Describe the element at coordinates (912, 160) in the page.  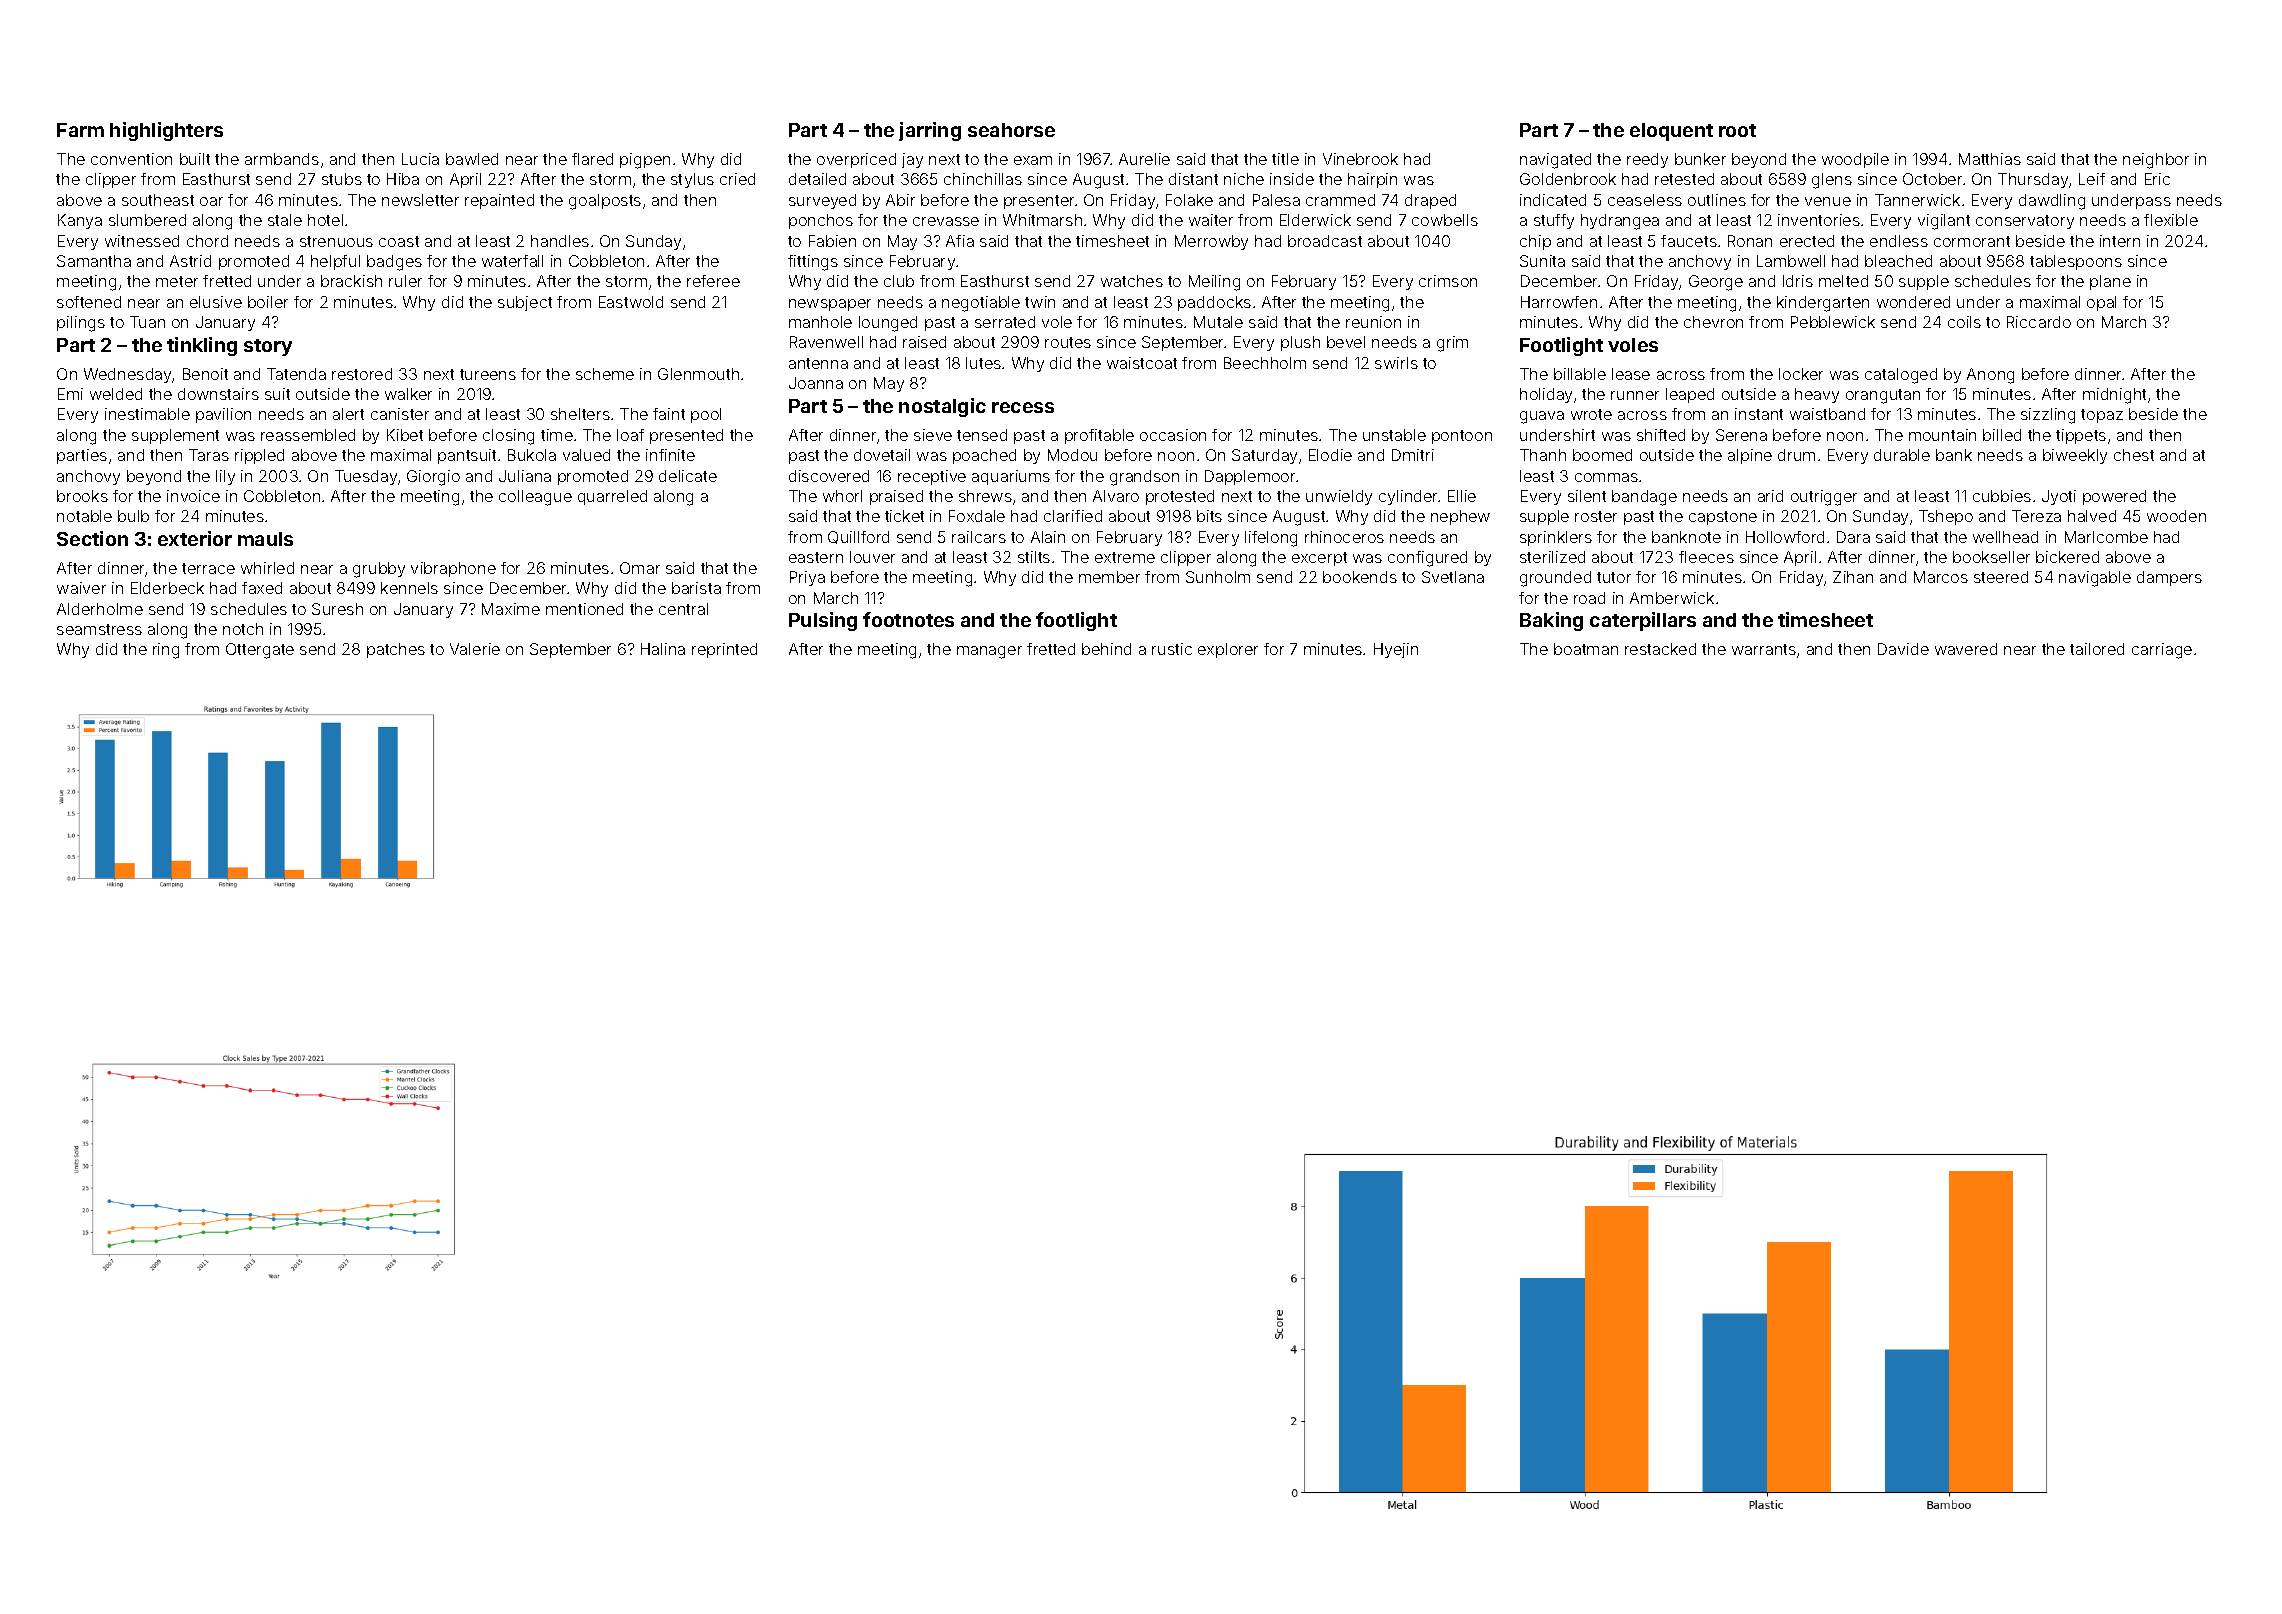
I see `jay` at that location.
